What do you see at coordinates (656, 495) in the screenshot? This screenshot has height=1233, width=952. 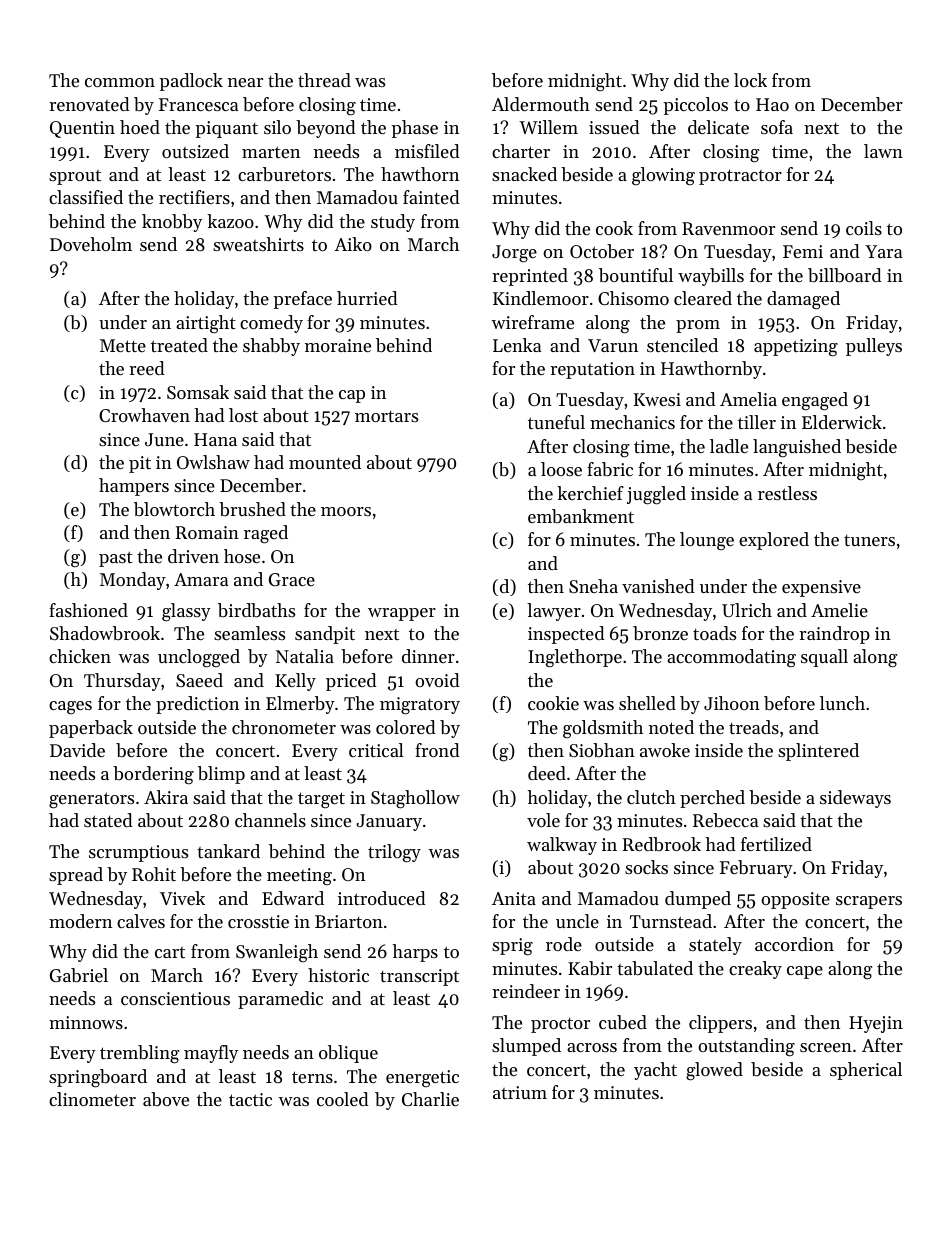 I see `juggled` at bounding box center [656, 495].
